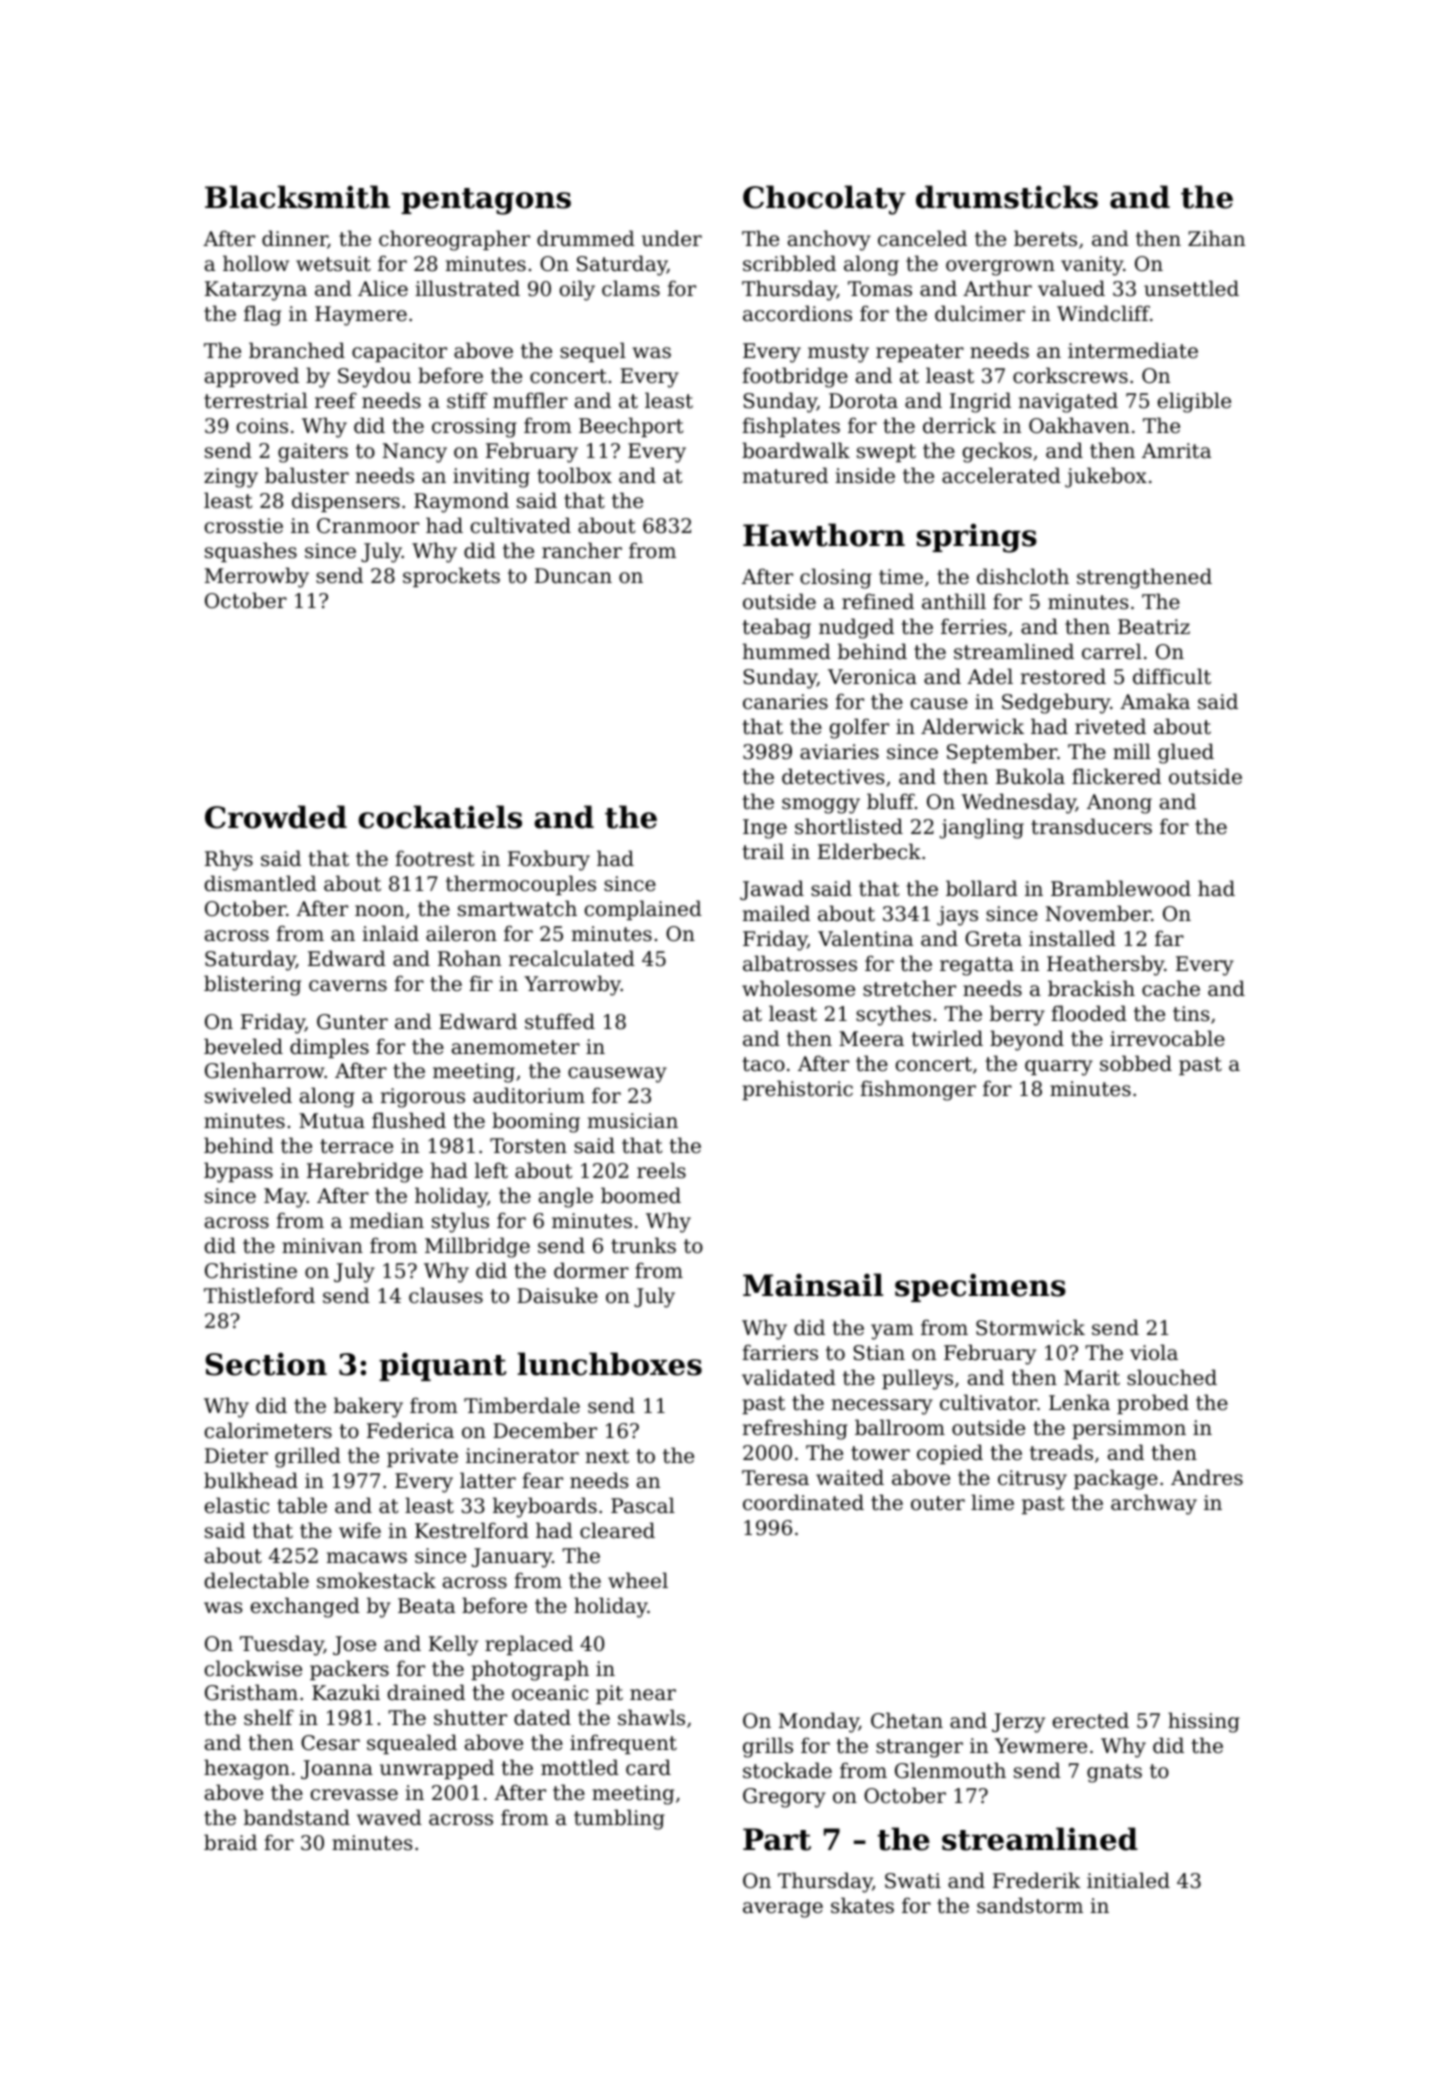 The width and height of the image is (1450, 2100). What do you see at coordinates (780, 1352) in the image?
I see `farriers` at bounding box center [780, 1352].
